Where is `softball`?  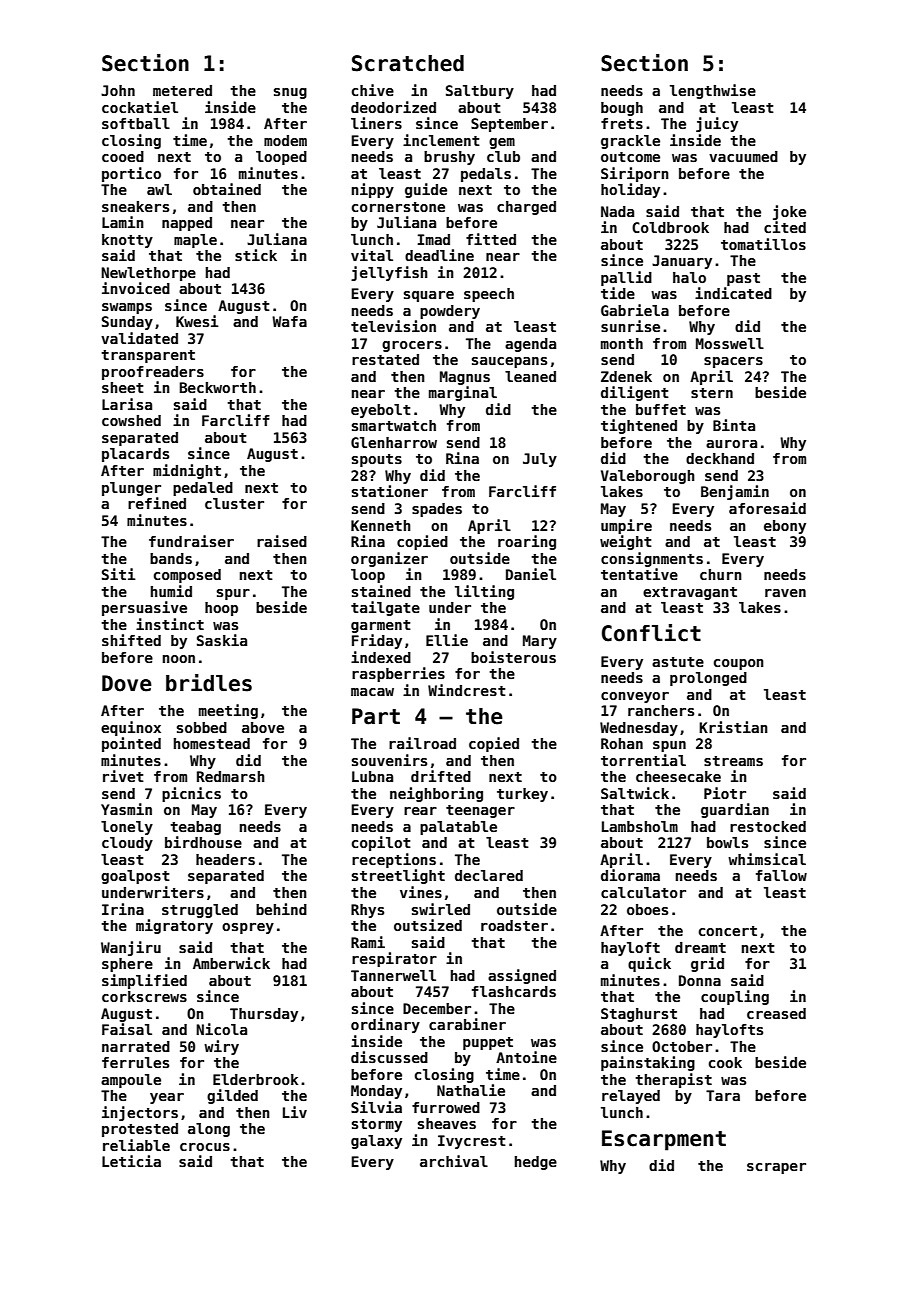 softball is located at coordinates (136, 123).
